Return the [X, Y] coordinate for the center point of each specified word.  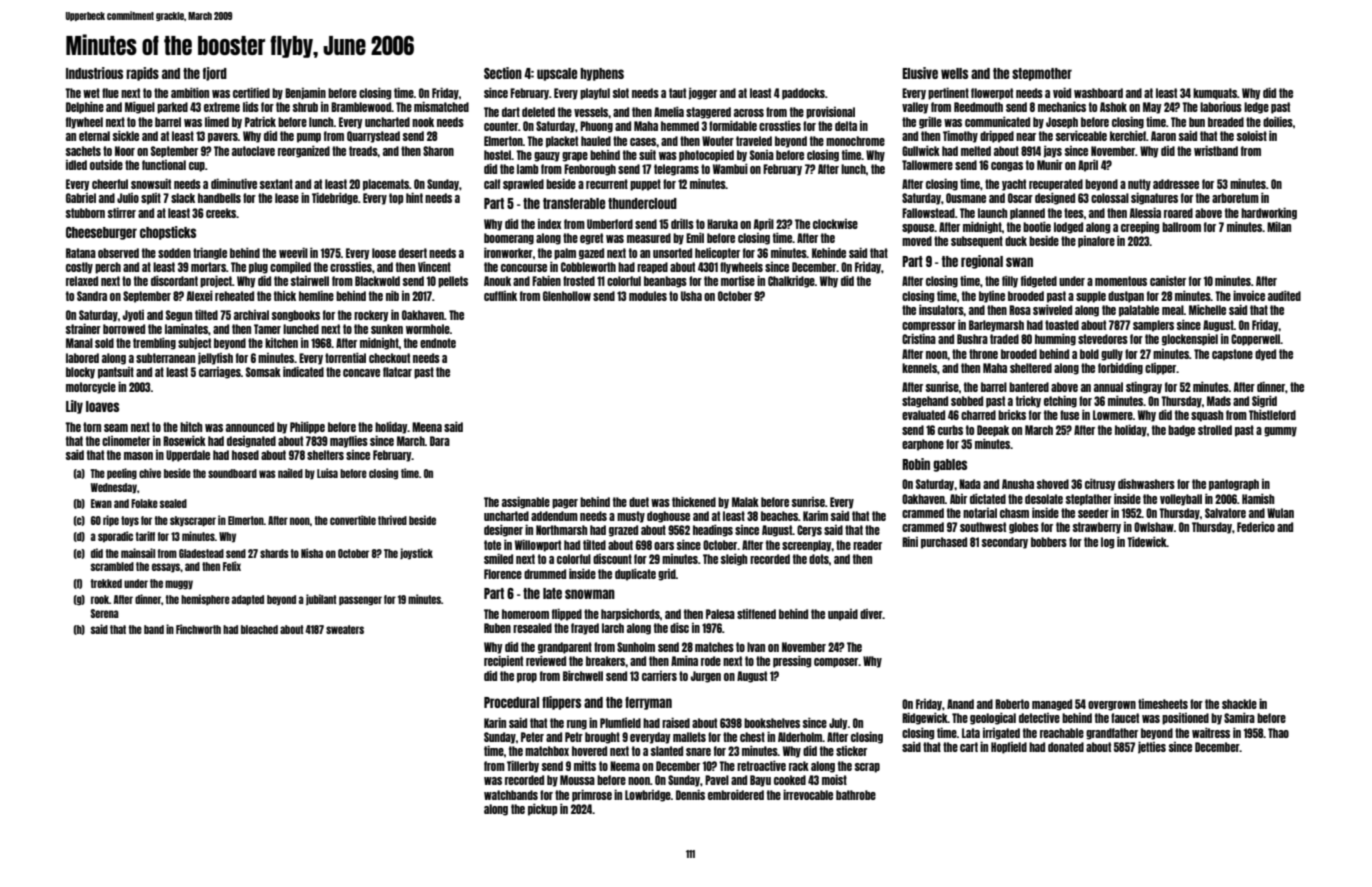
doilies [1278, 121]
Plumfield [620, 723]
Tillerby [523, 766]
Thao [1278, 733]
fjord [215, 74]
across [749, 113]
